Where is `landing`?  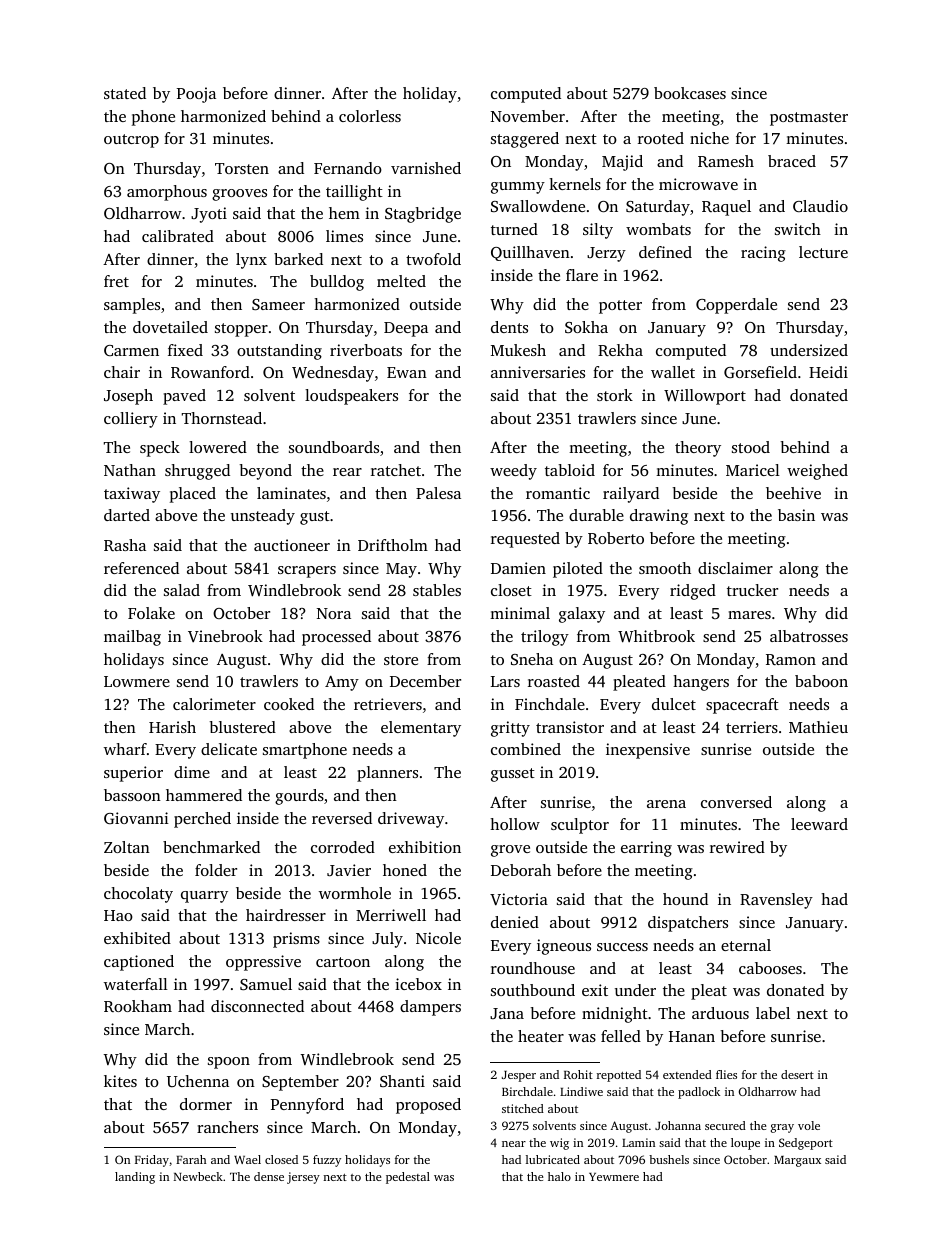 landing is located at coordinates (135, 1178).
